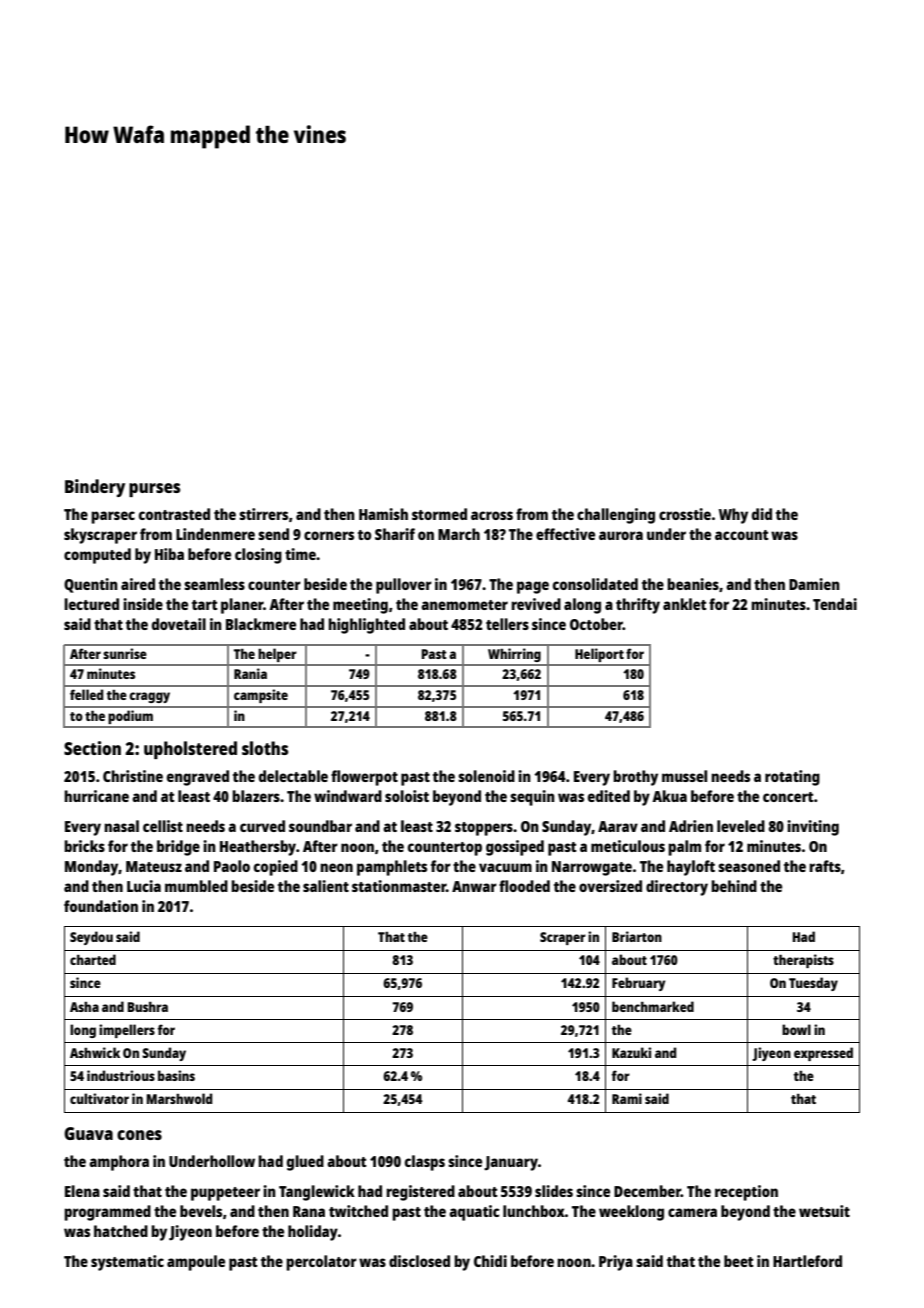 The height and width of the document is (1308, 924). What do you see at coordinates (258, 556) in the document?
I see `closing` at bounding box center [258, 556].
